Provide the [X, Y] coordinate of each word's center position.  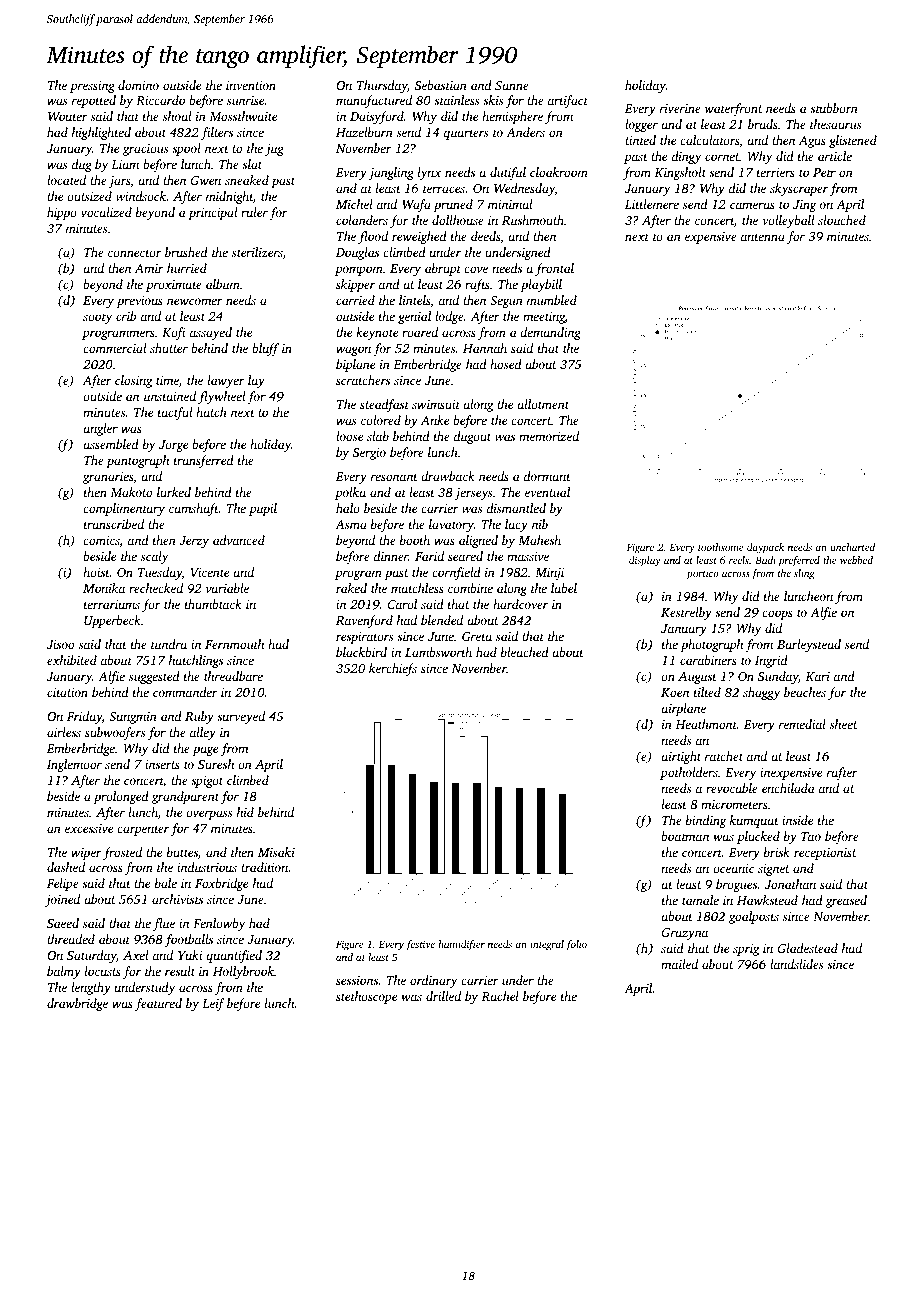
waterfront [734, 109]
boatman [685, 836]
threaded [71, 939]
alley [203, 733]
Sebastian [441, 85]
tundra [169, 644]
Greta [477, 636]
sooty [97, 318]
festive [420, 945]
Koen [675, 692]
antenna [763, 237]
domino [138, 85]
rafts [477, 285]
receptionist [825, 854]
